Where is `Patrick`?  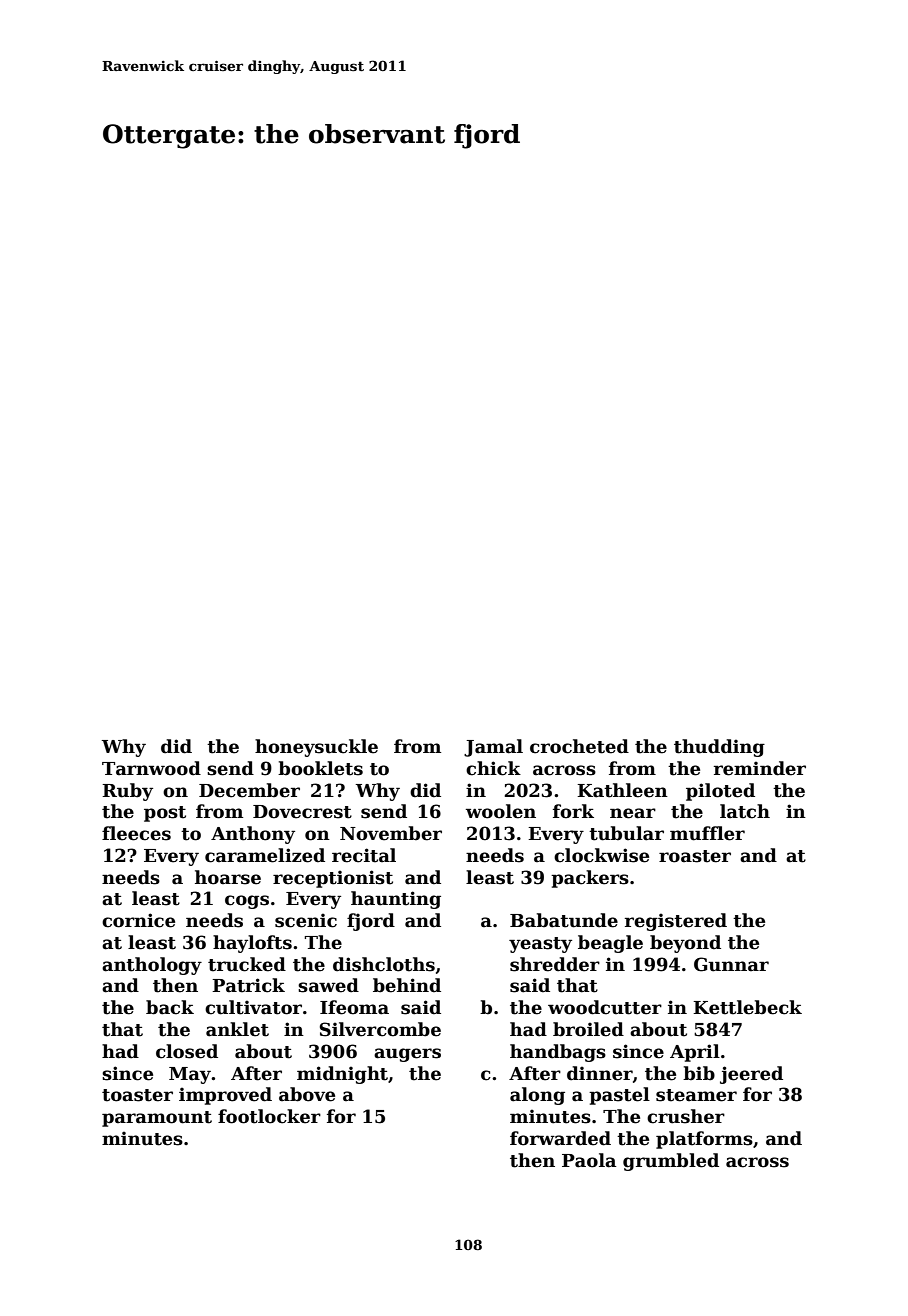 Patrick is located at coordinates (248, 985).
